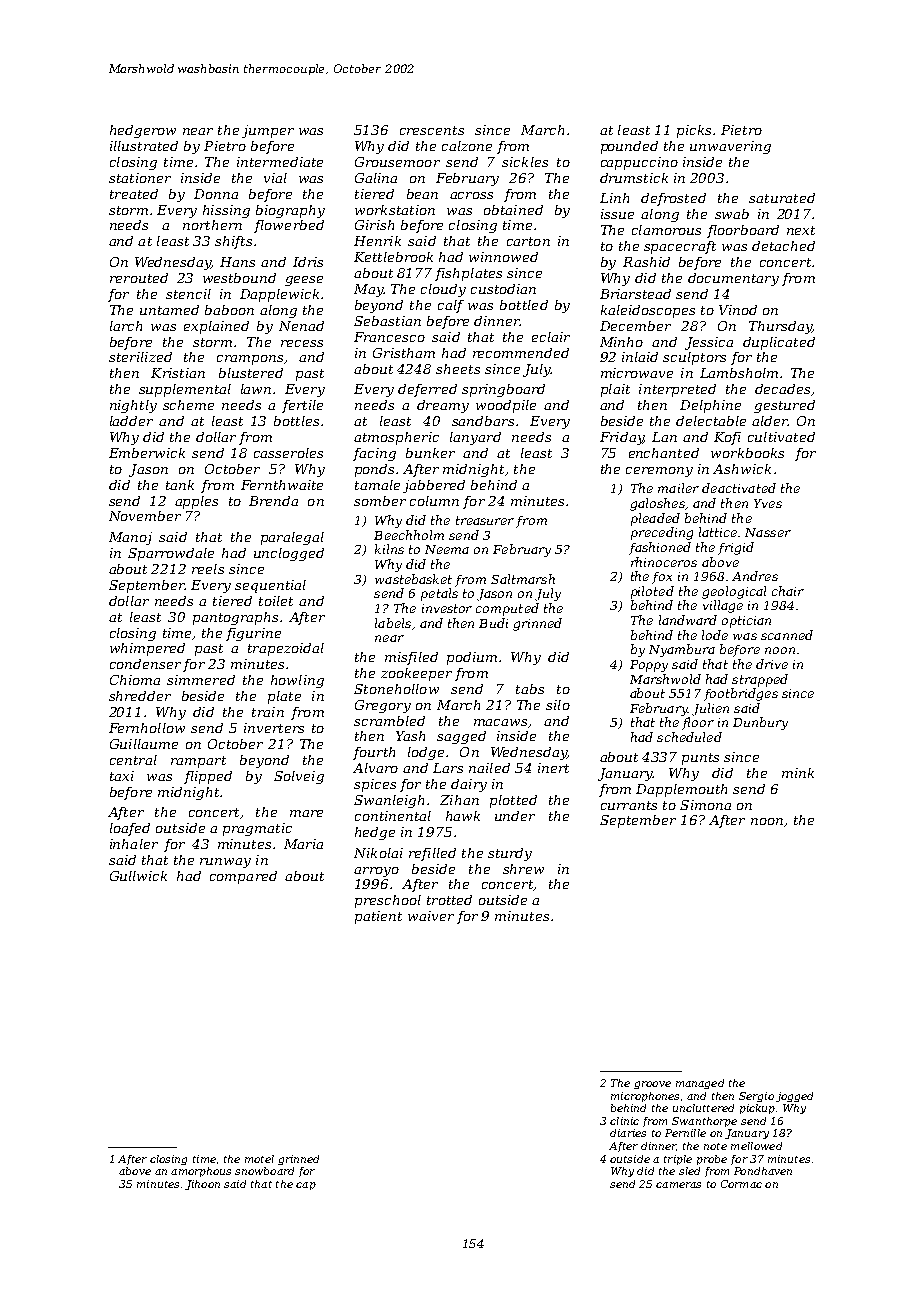 Image resolution: width=924 pixels, height=1308 pixels. Describe the element at coordinates (432, 130) in the page. I see `crescents` at that location.
